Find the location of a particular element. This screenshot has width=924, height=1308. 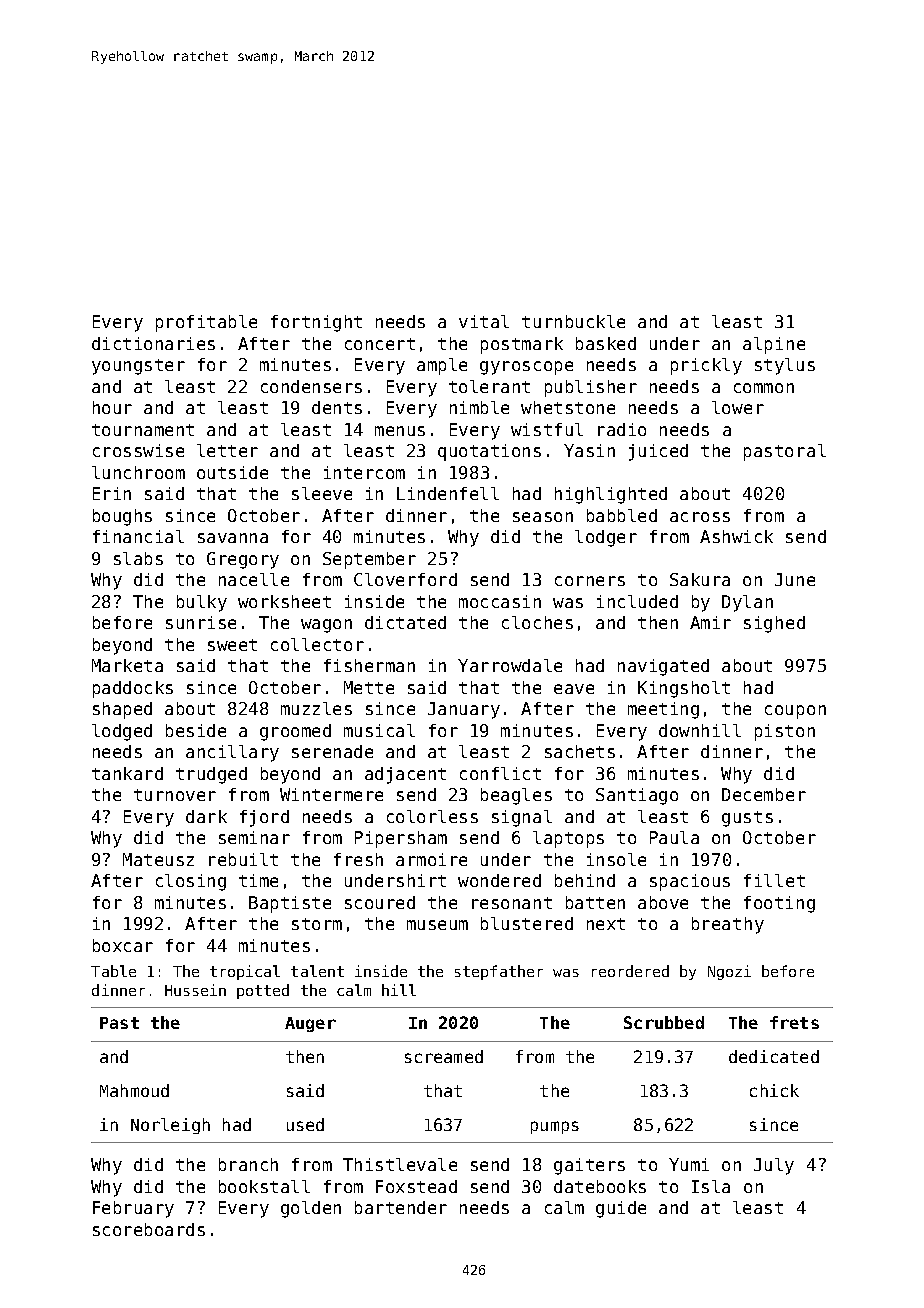

youngster is located at coordinates (138, 367).
